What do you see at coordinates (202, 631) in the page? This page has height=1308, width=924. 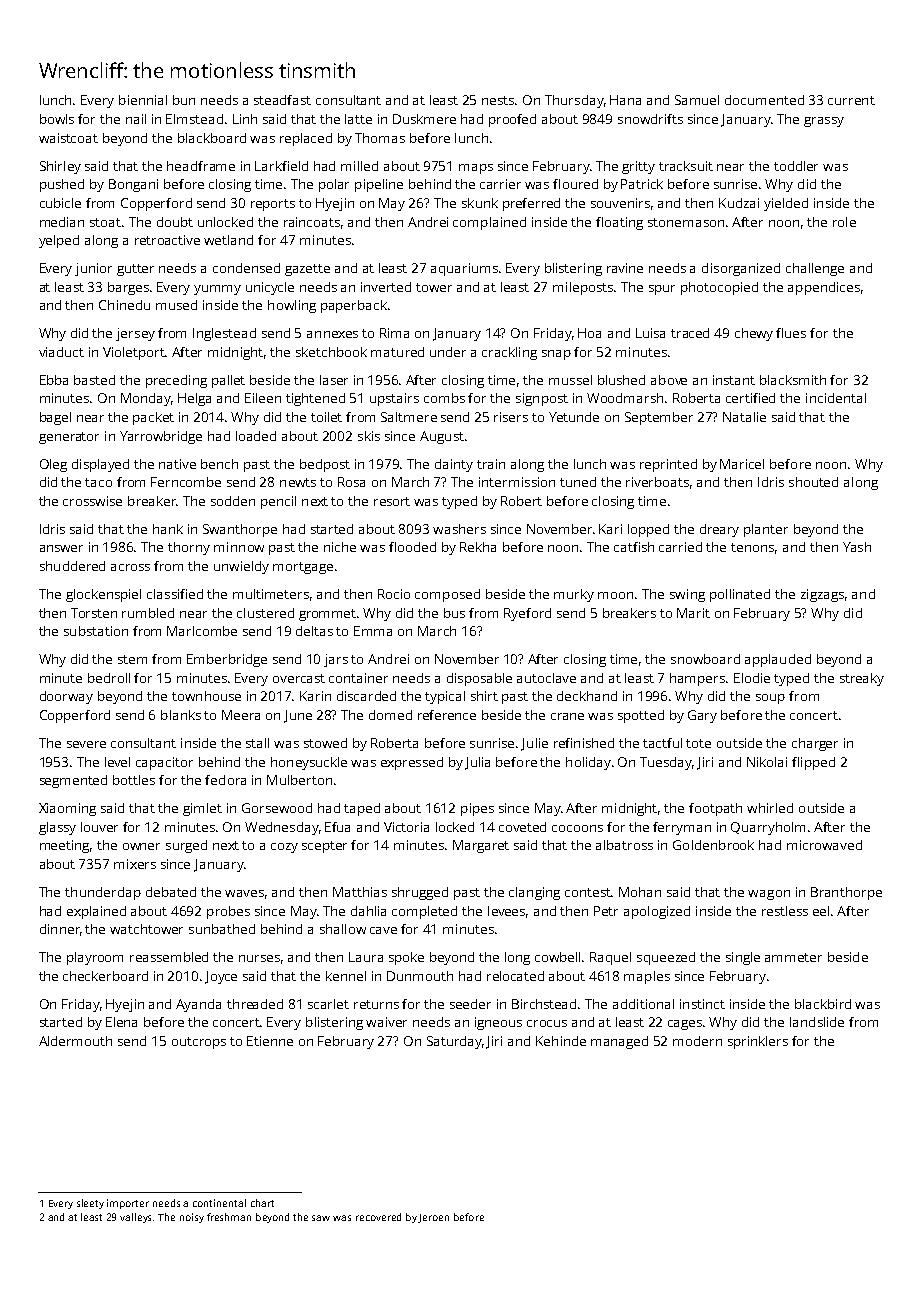 I see `Marlcombe` at bounding box center [202, 631].
